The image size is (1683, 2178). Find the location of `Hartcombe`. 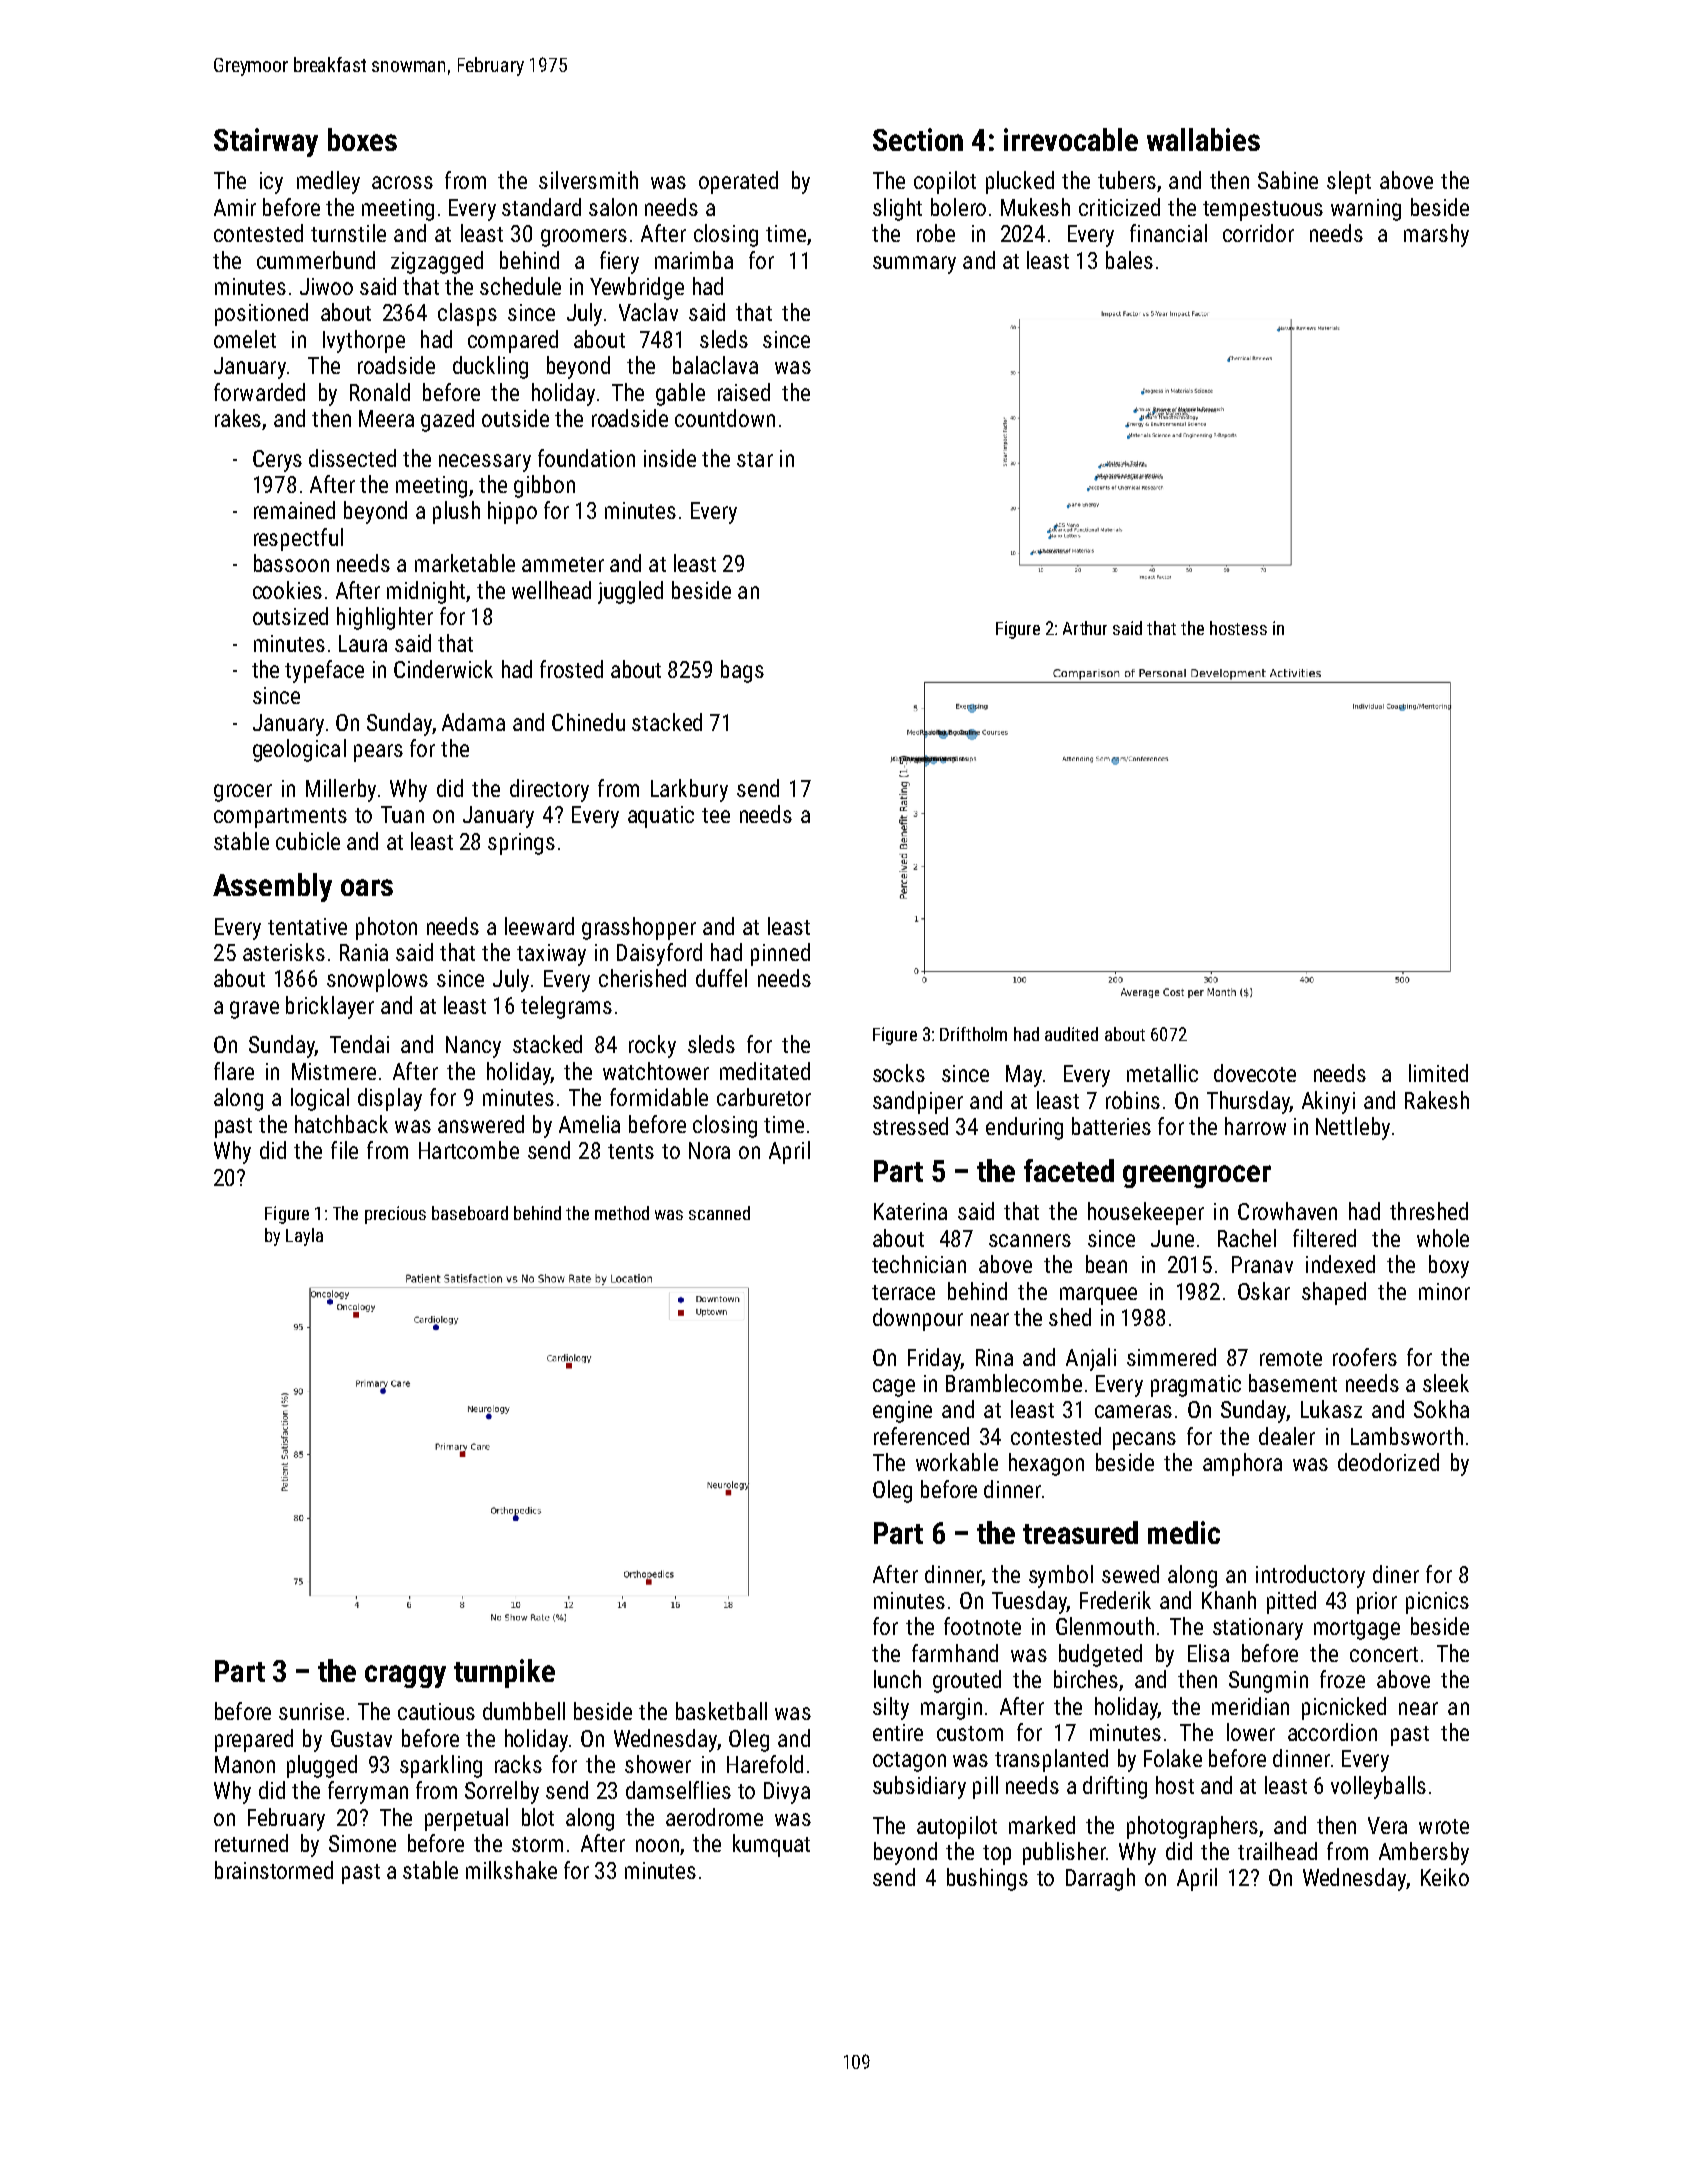

Hartcombe is located at coordinates (469, 1150).
